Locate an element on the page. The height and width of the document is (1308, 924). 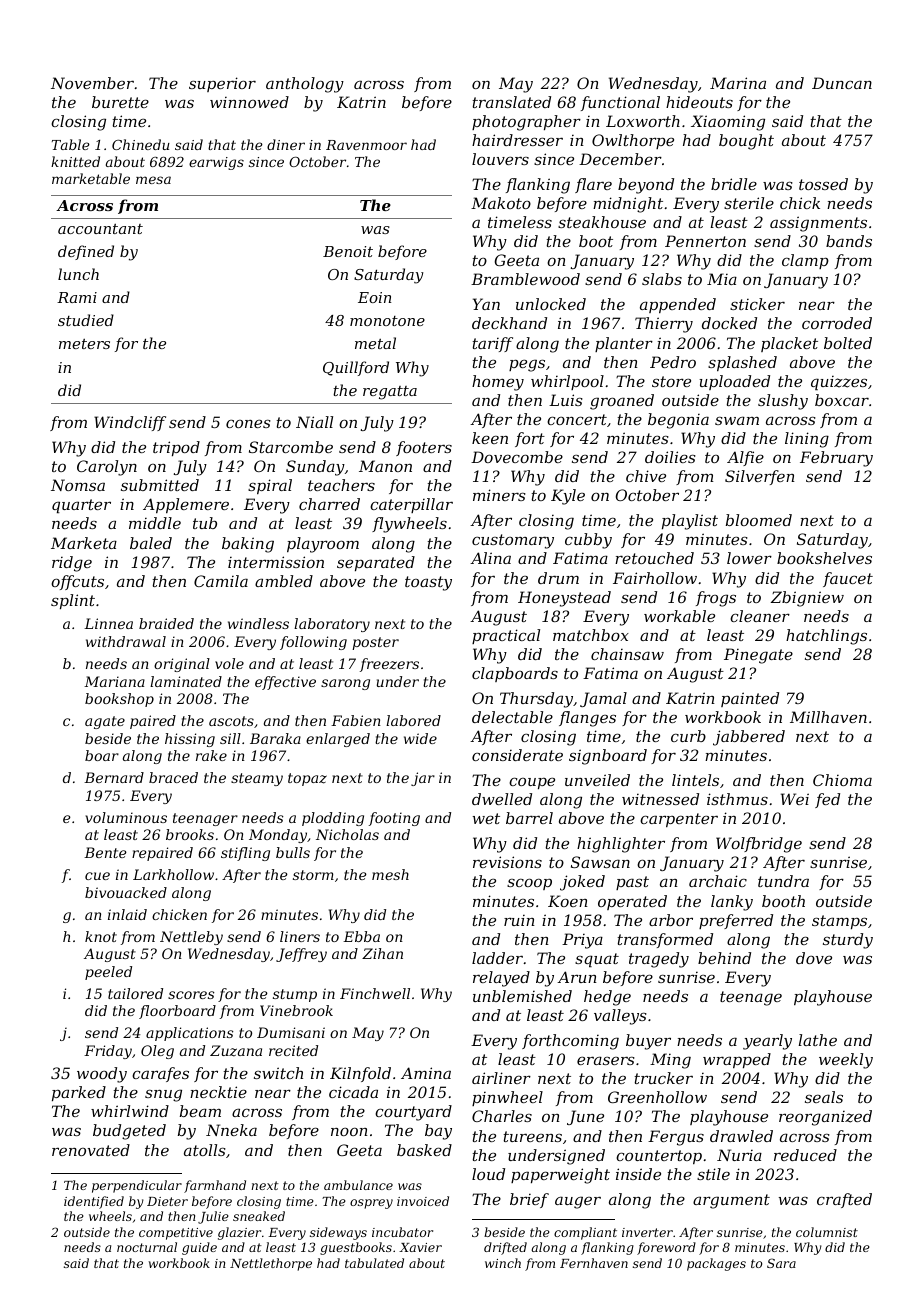
invoiced is located at coordinates (423, 1201).
